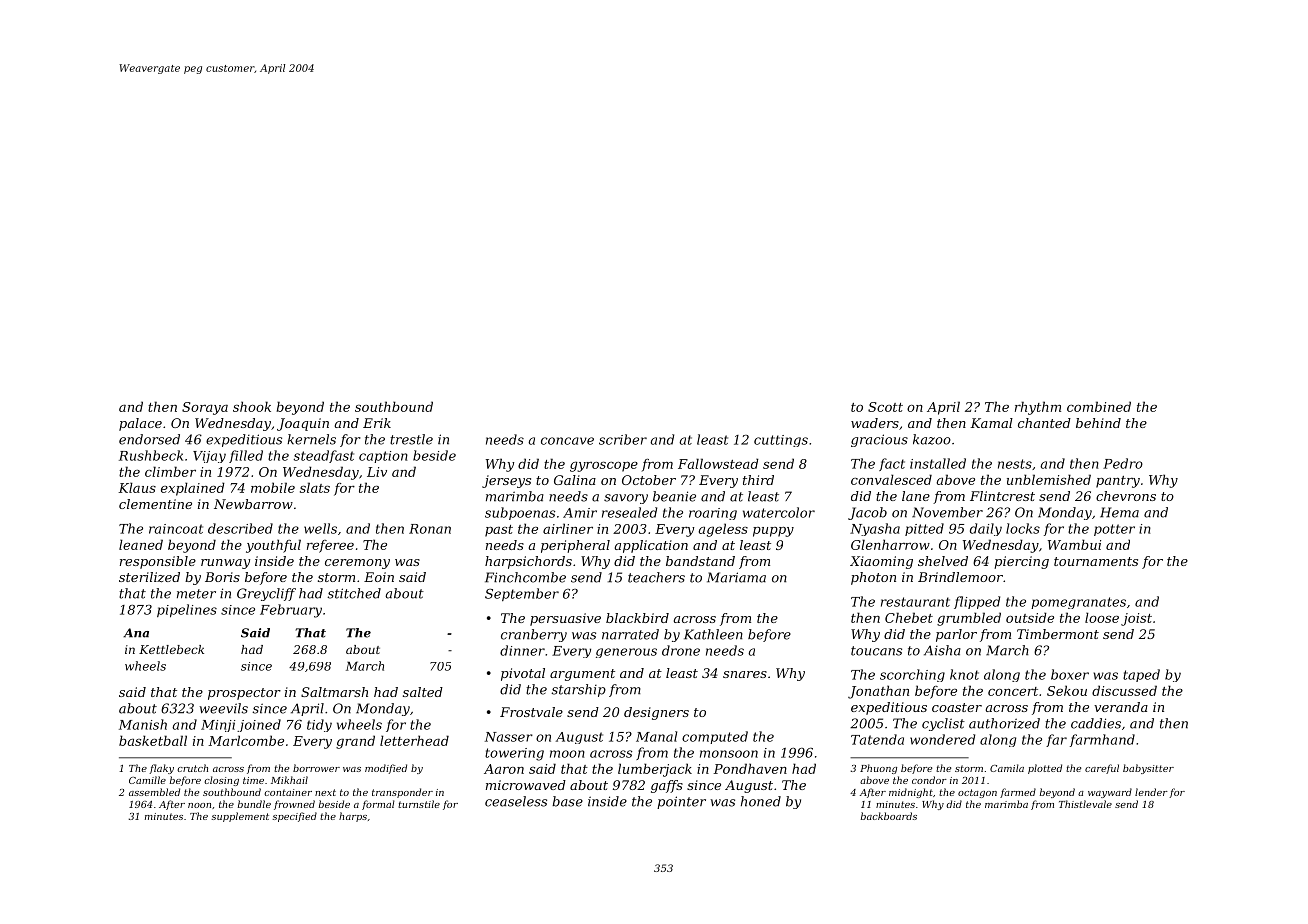  What do you see at coordinates (1058, 634) in the screenshot?
I see `Timbermont` at bounding box center [1058, 634].
